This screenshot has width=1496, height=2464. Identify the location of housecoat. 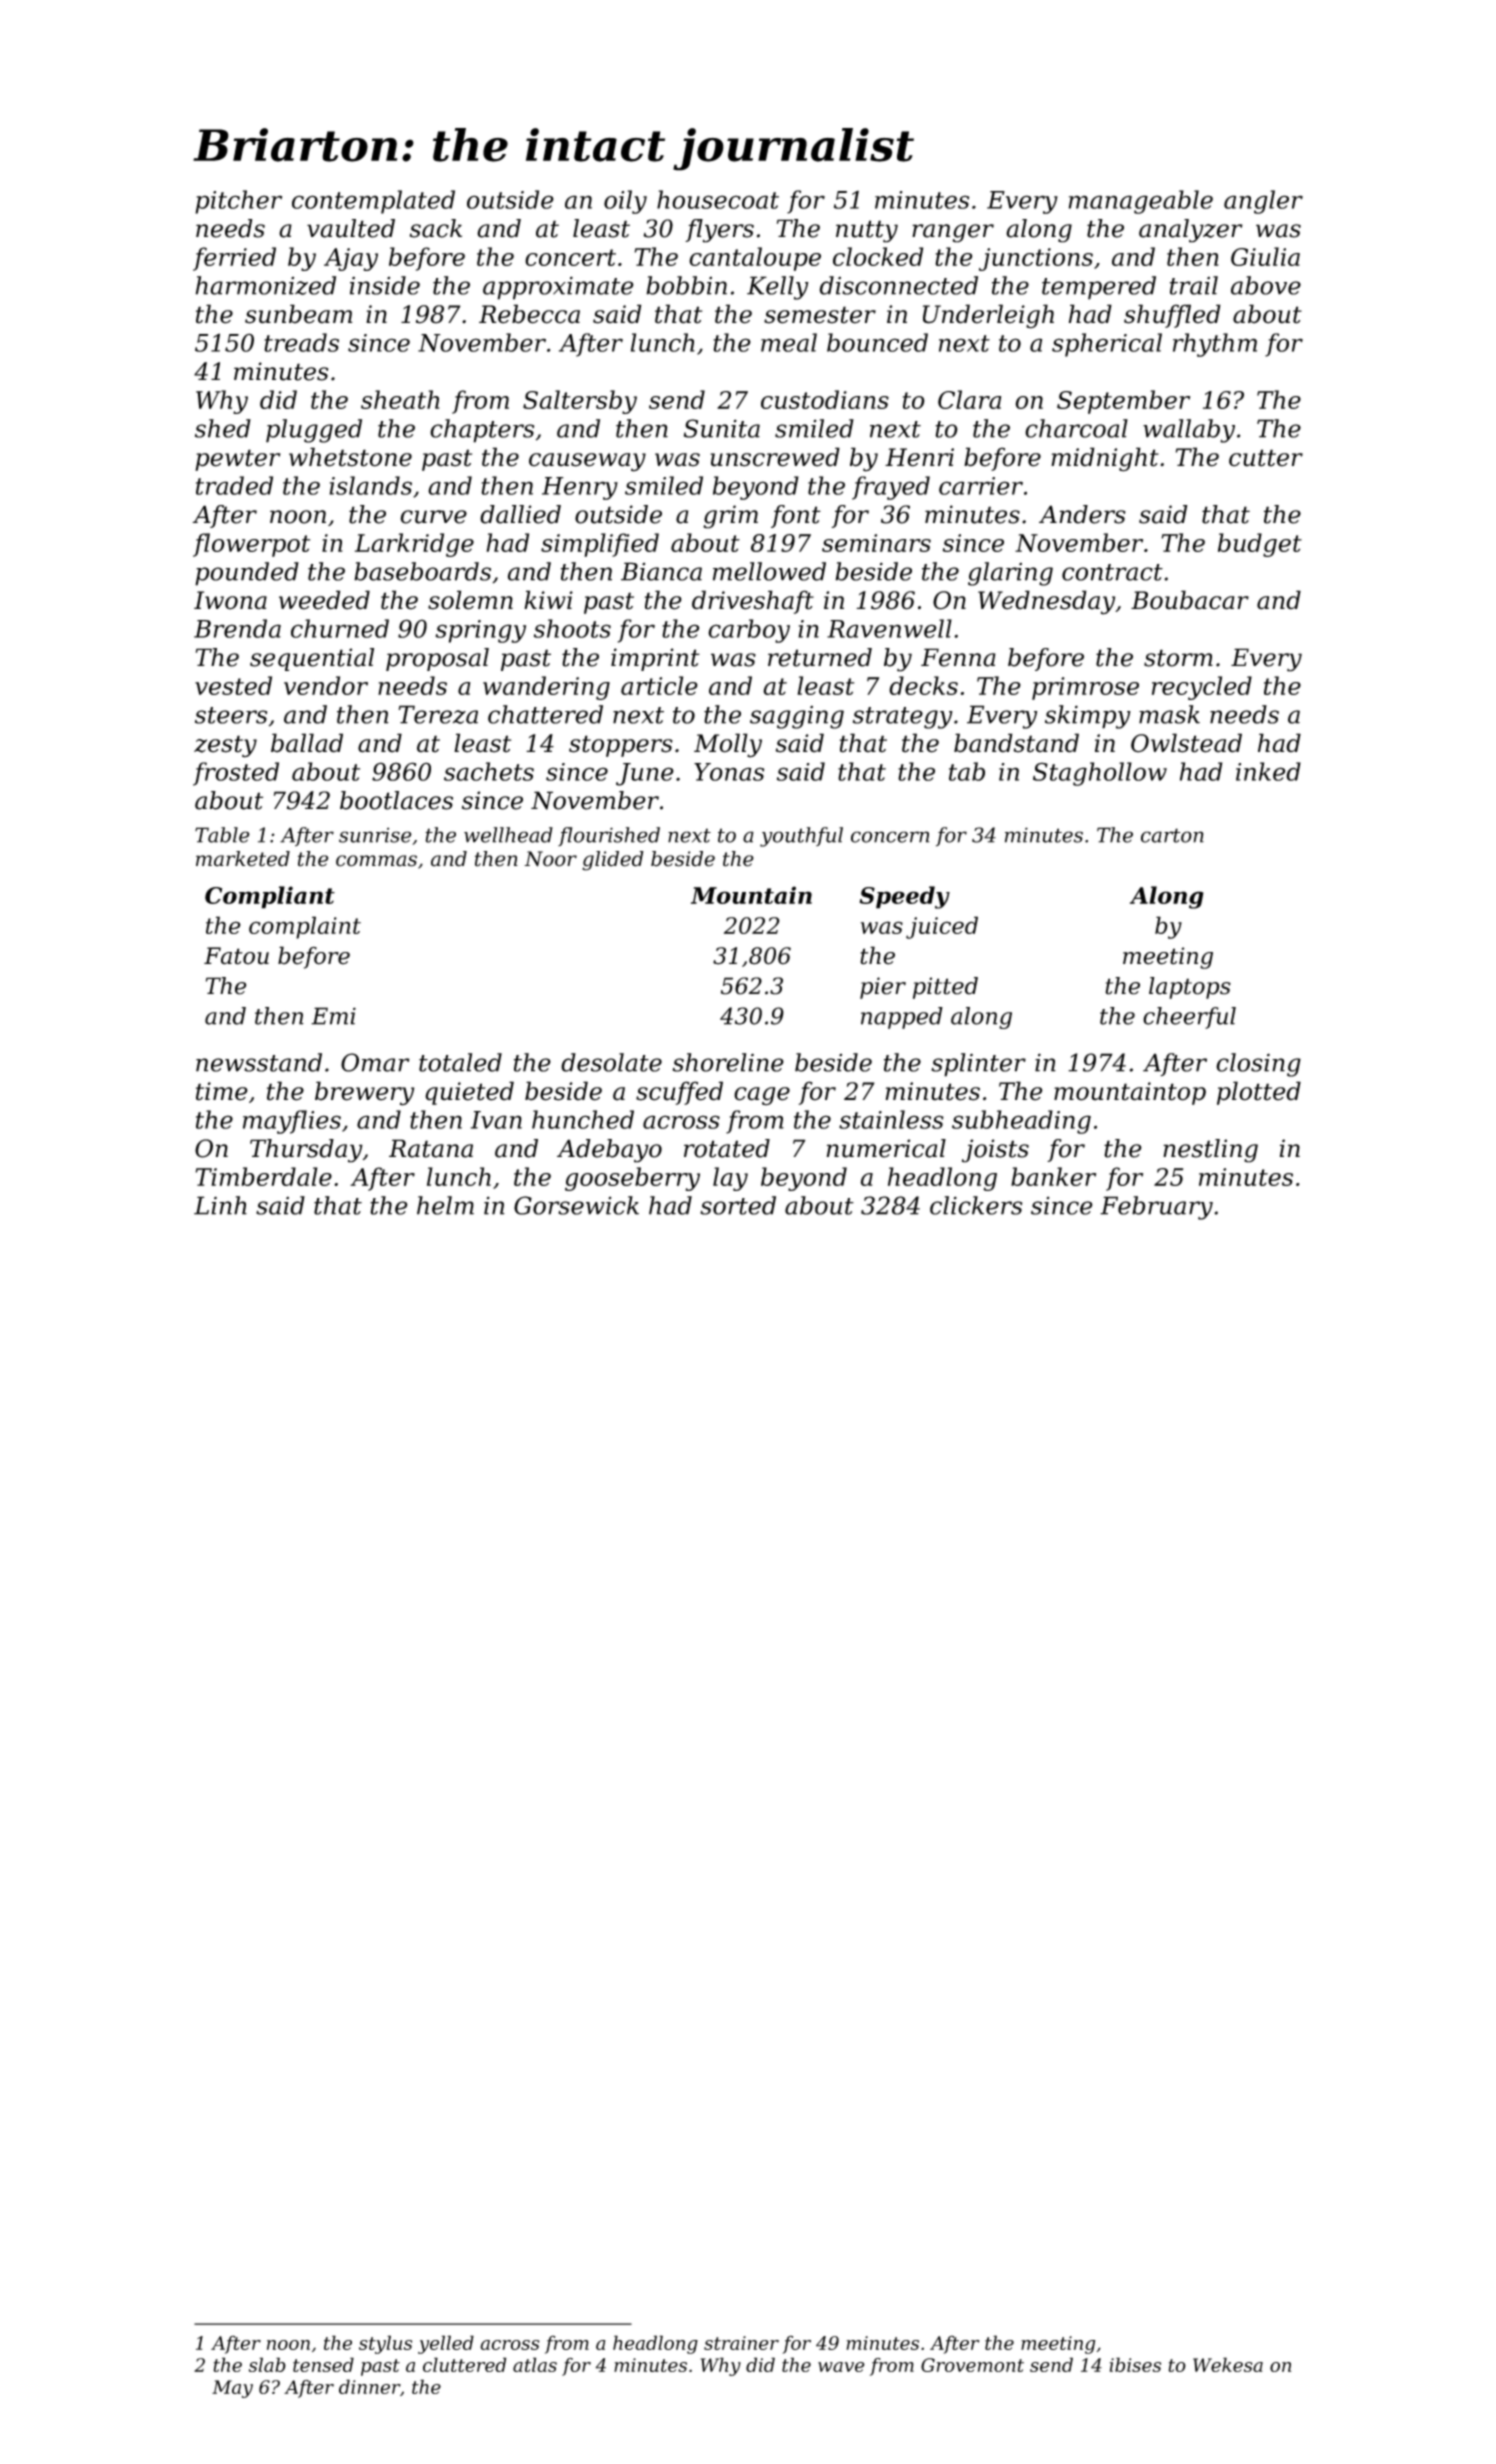
(718, 199).
